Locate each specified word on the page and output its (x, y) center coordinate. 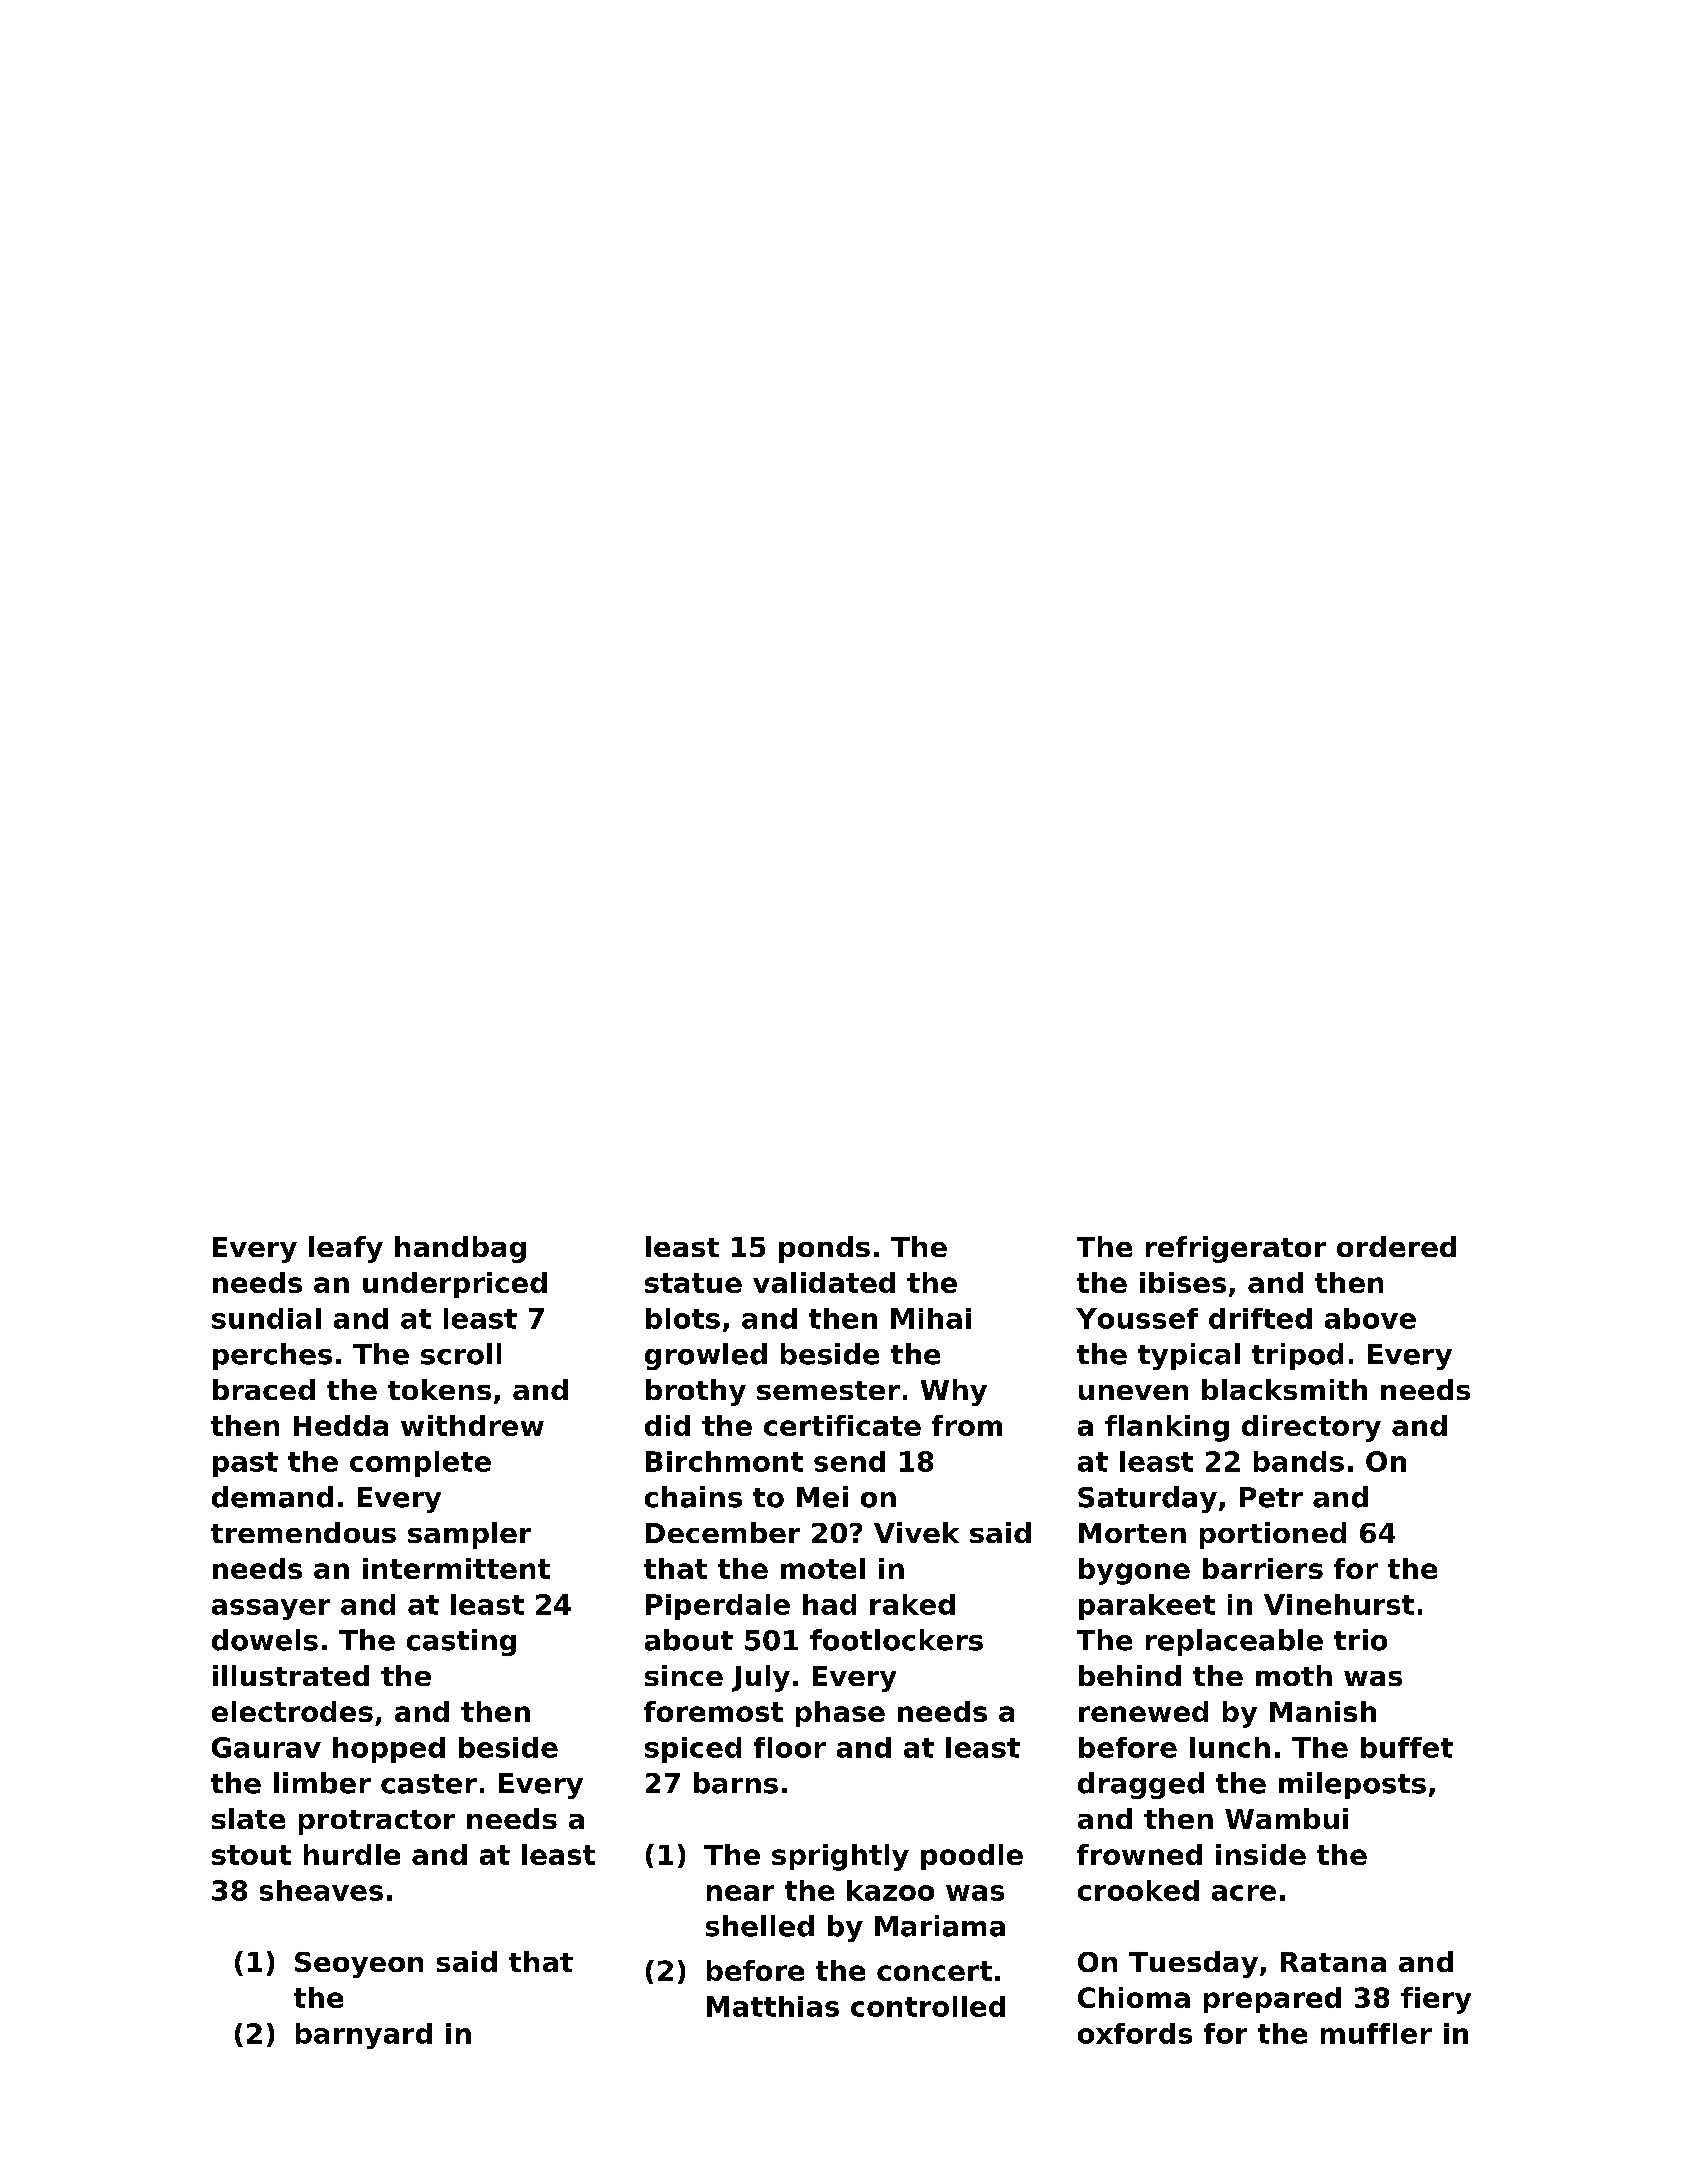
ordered (1396, 1246)
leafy (346, 1249)
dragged (1141, 1785)
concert (934, 1971)
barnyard (364, 2036)
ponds (824, 1249)
